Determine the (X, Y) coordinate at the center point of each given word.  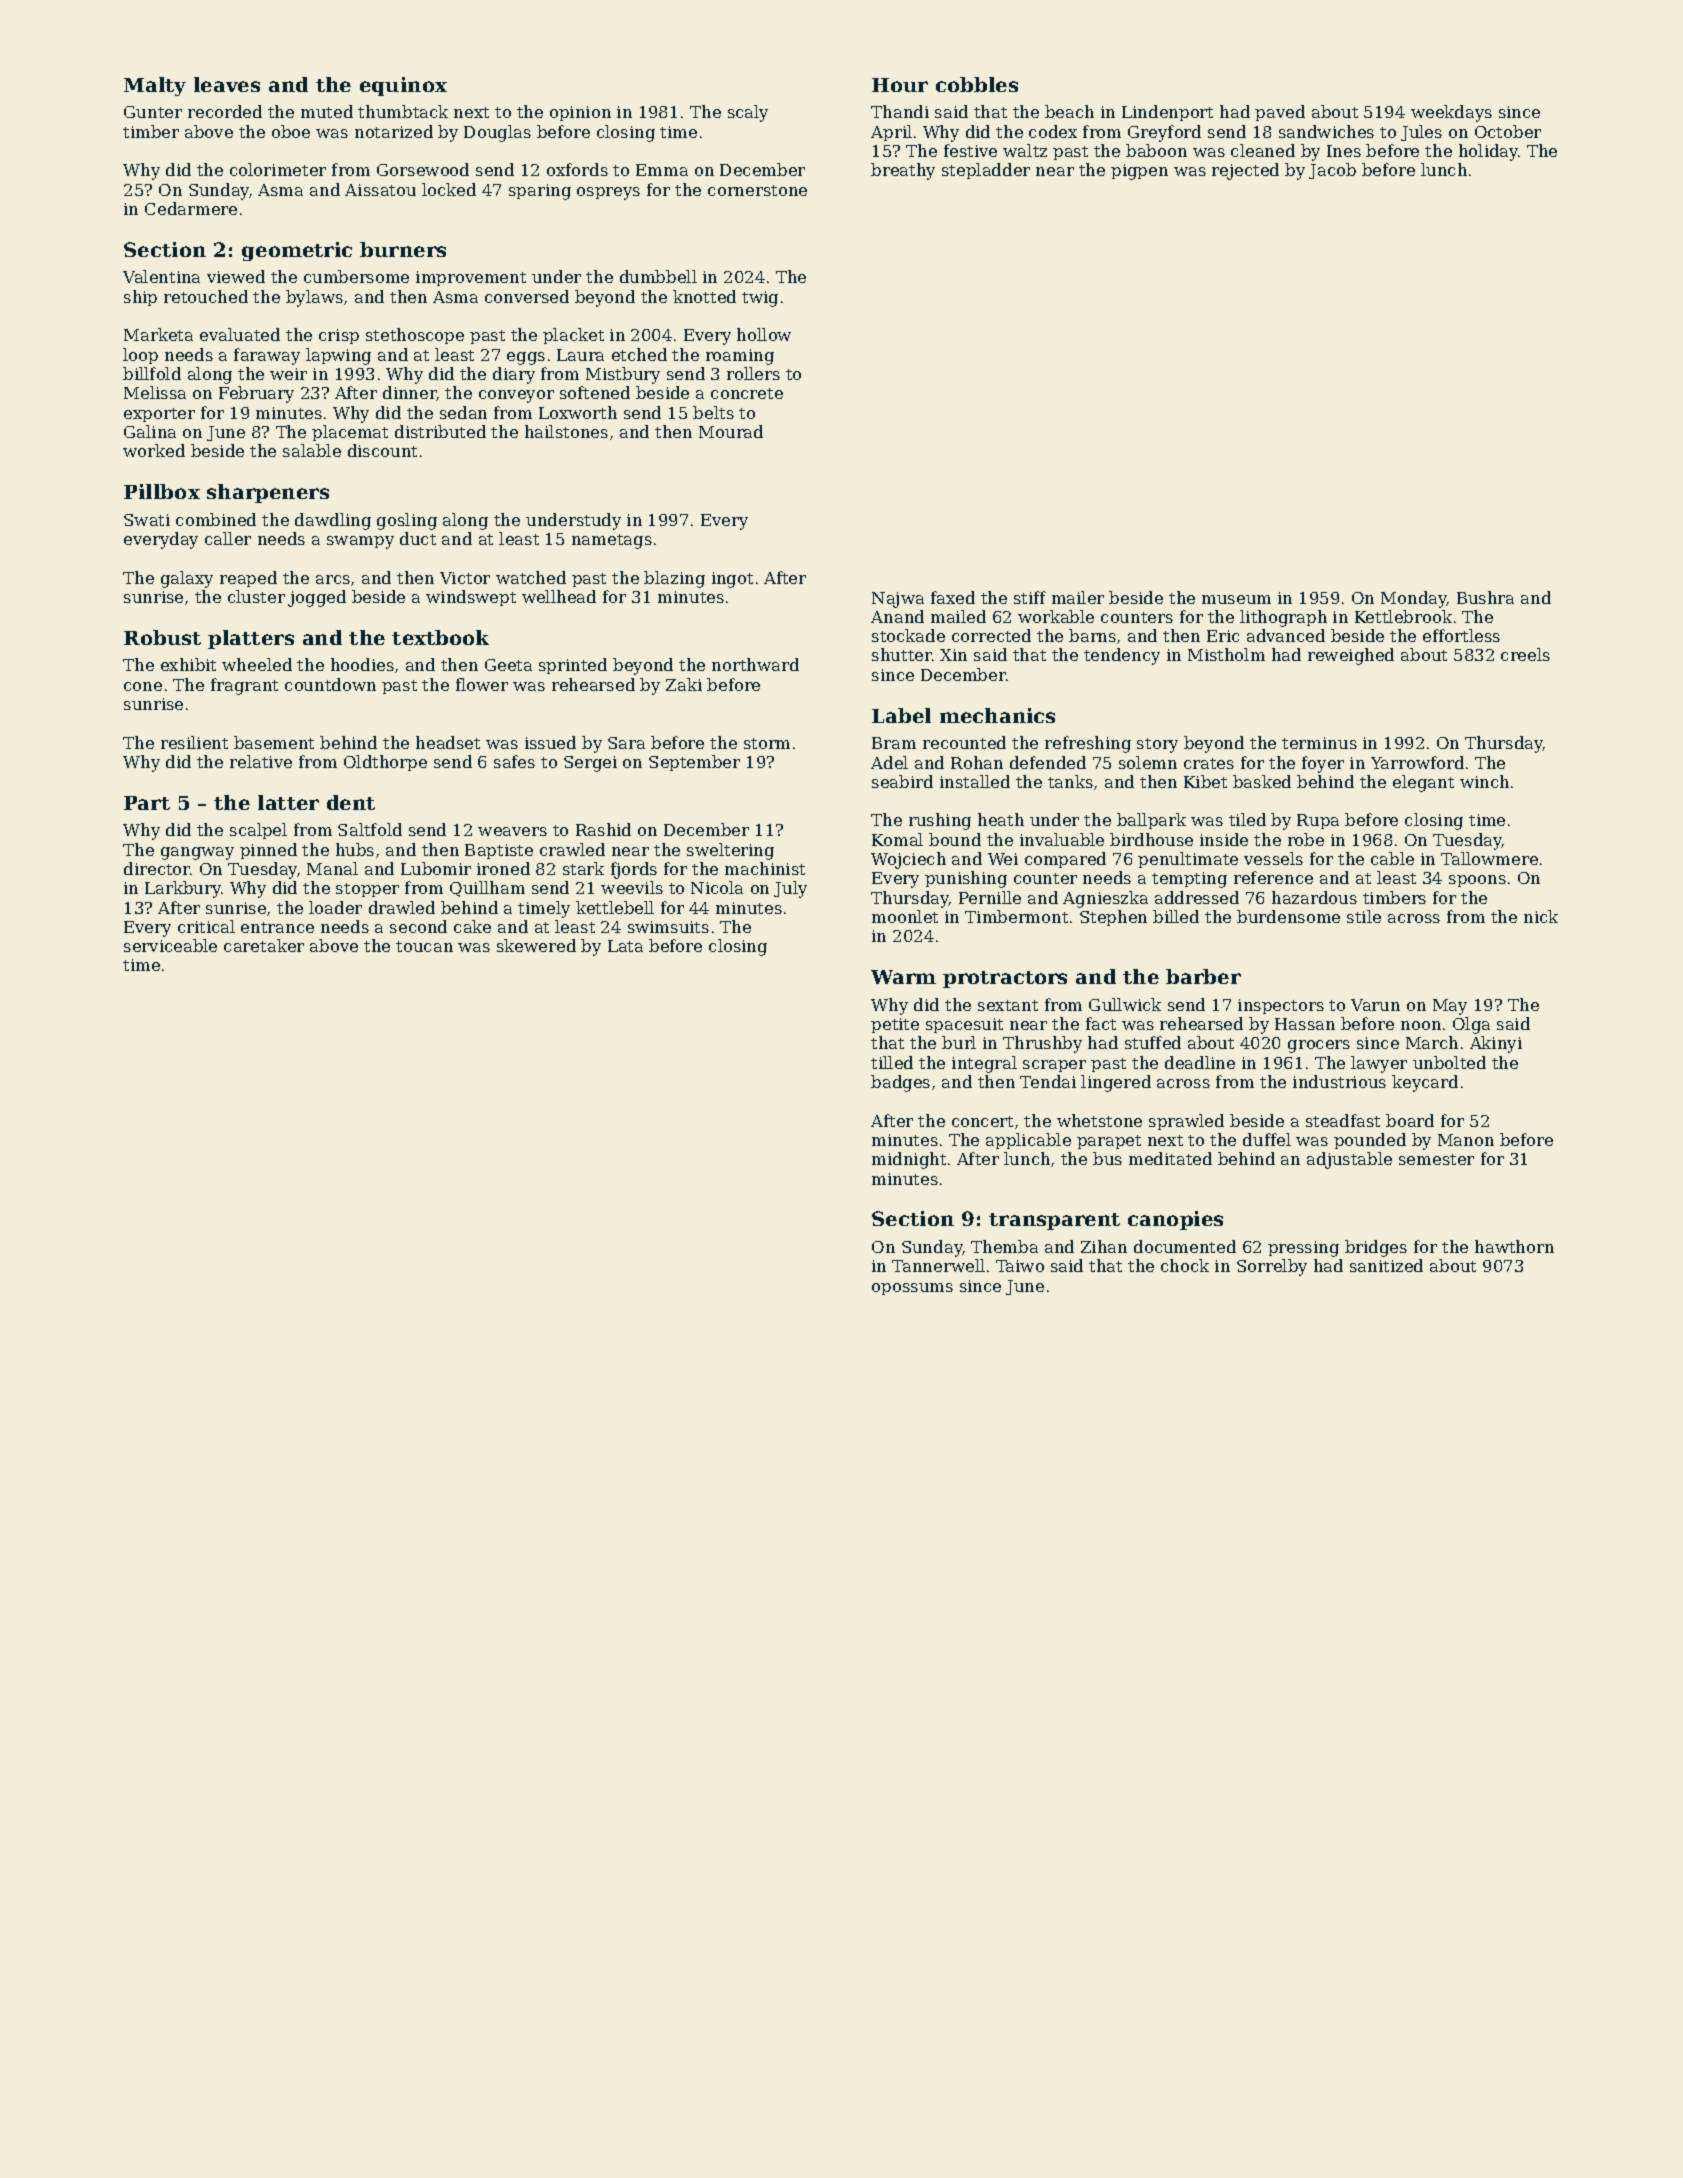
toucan (424, 946)
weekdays (1451, 113)
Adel (889, 762)
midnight (909, 1160)
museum (1236, 599)
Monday (1414, 599)
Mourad (731, 431)
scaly (748, 113)
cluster (256, 596)
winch (1484, 781)
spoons (1477, 881)
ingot (732, 580)
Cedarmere (191, 208)
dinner (410, 393)
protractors (1005, 979)
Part (147, 803)
